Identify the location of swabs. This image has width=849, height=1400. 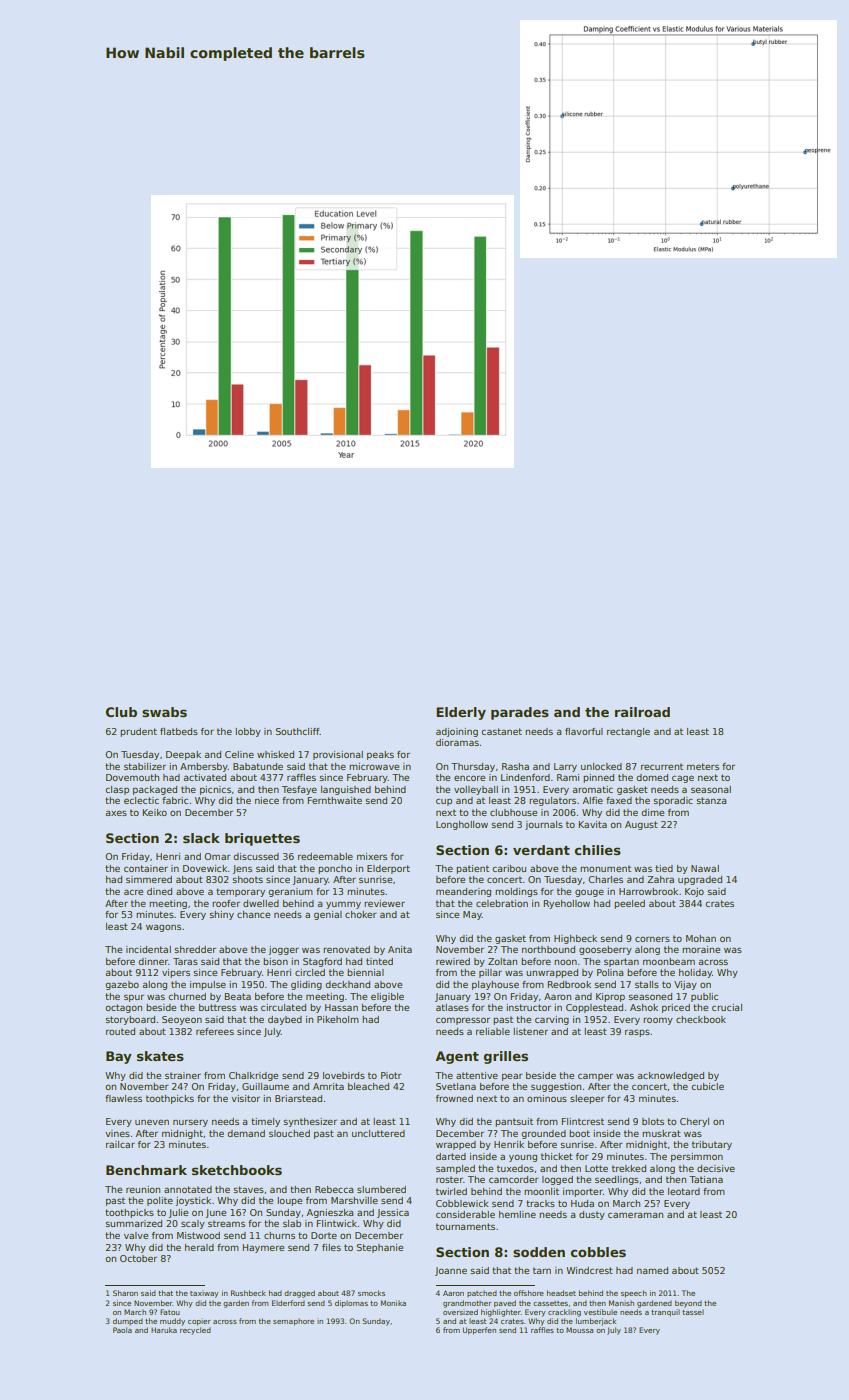
(164, 712).
